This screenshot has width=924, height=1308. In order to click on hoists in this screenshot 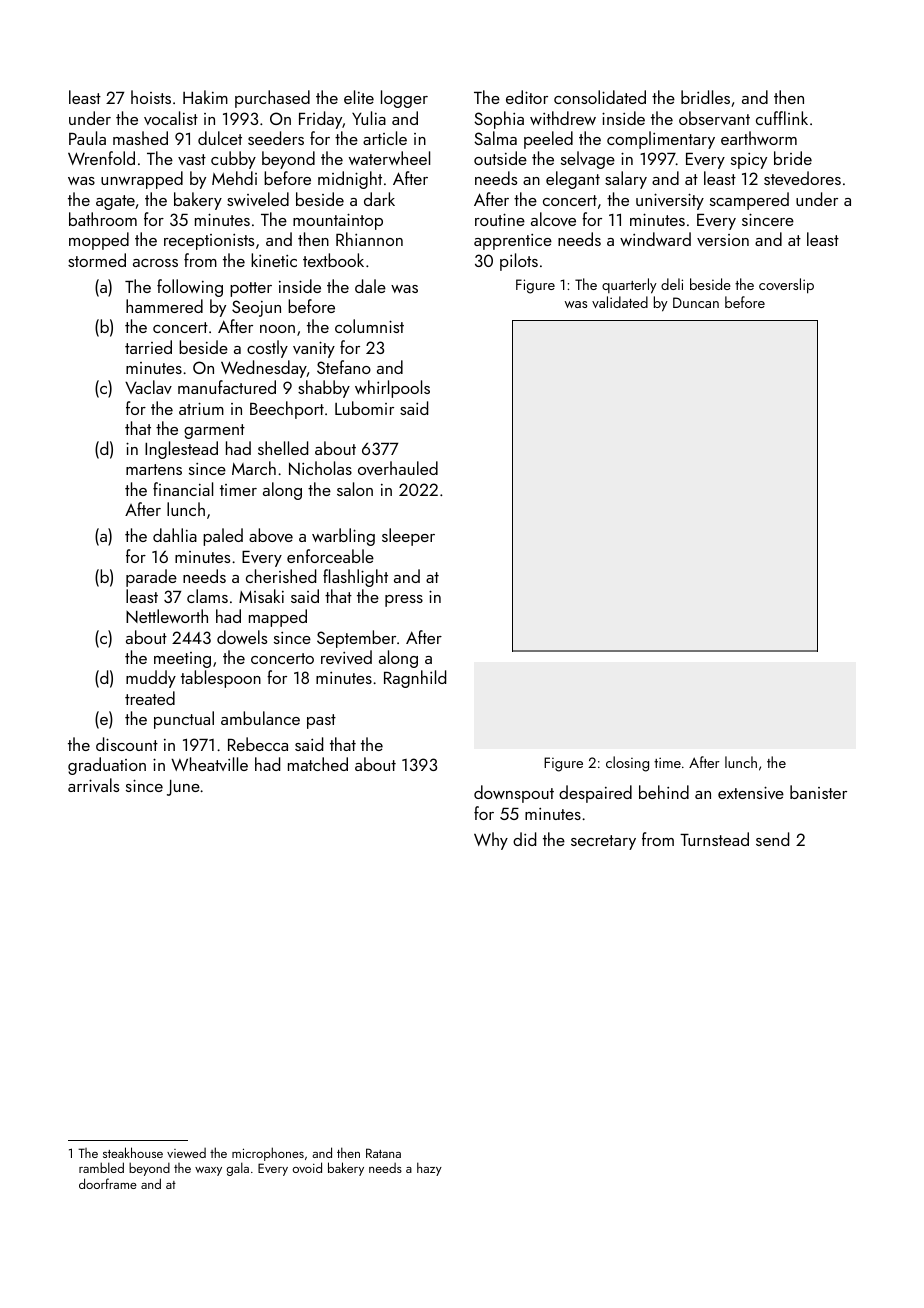, I will do `click(151, 97)`.
